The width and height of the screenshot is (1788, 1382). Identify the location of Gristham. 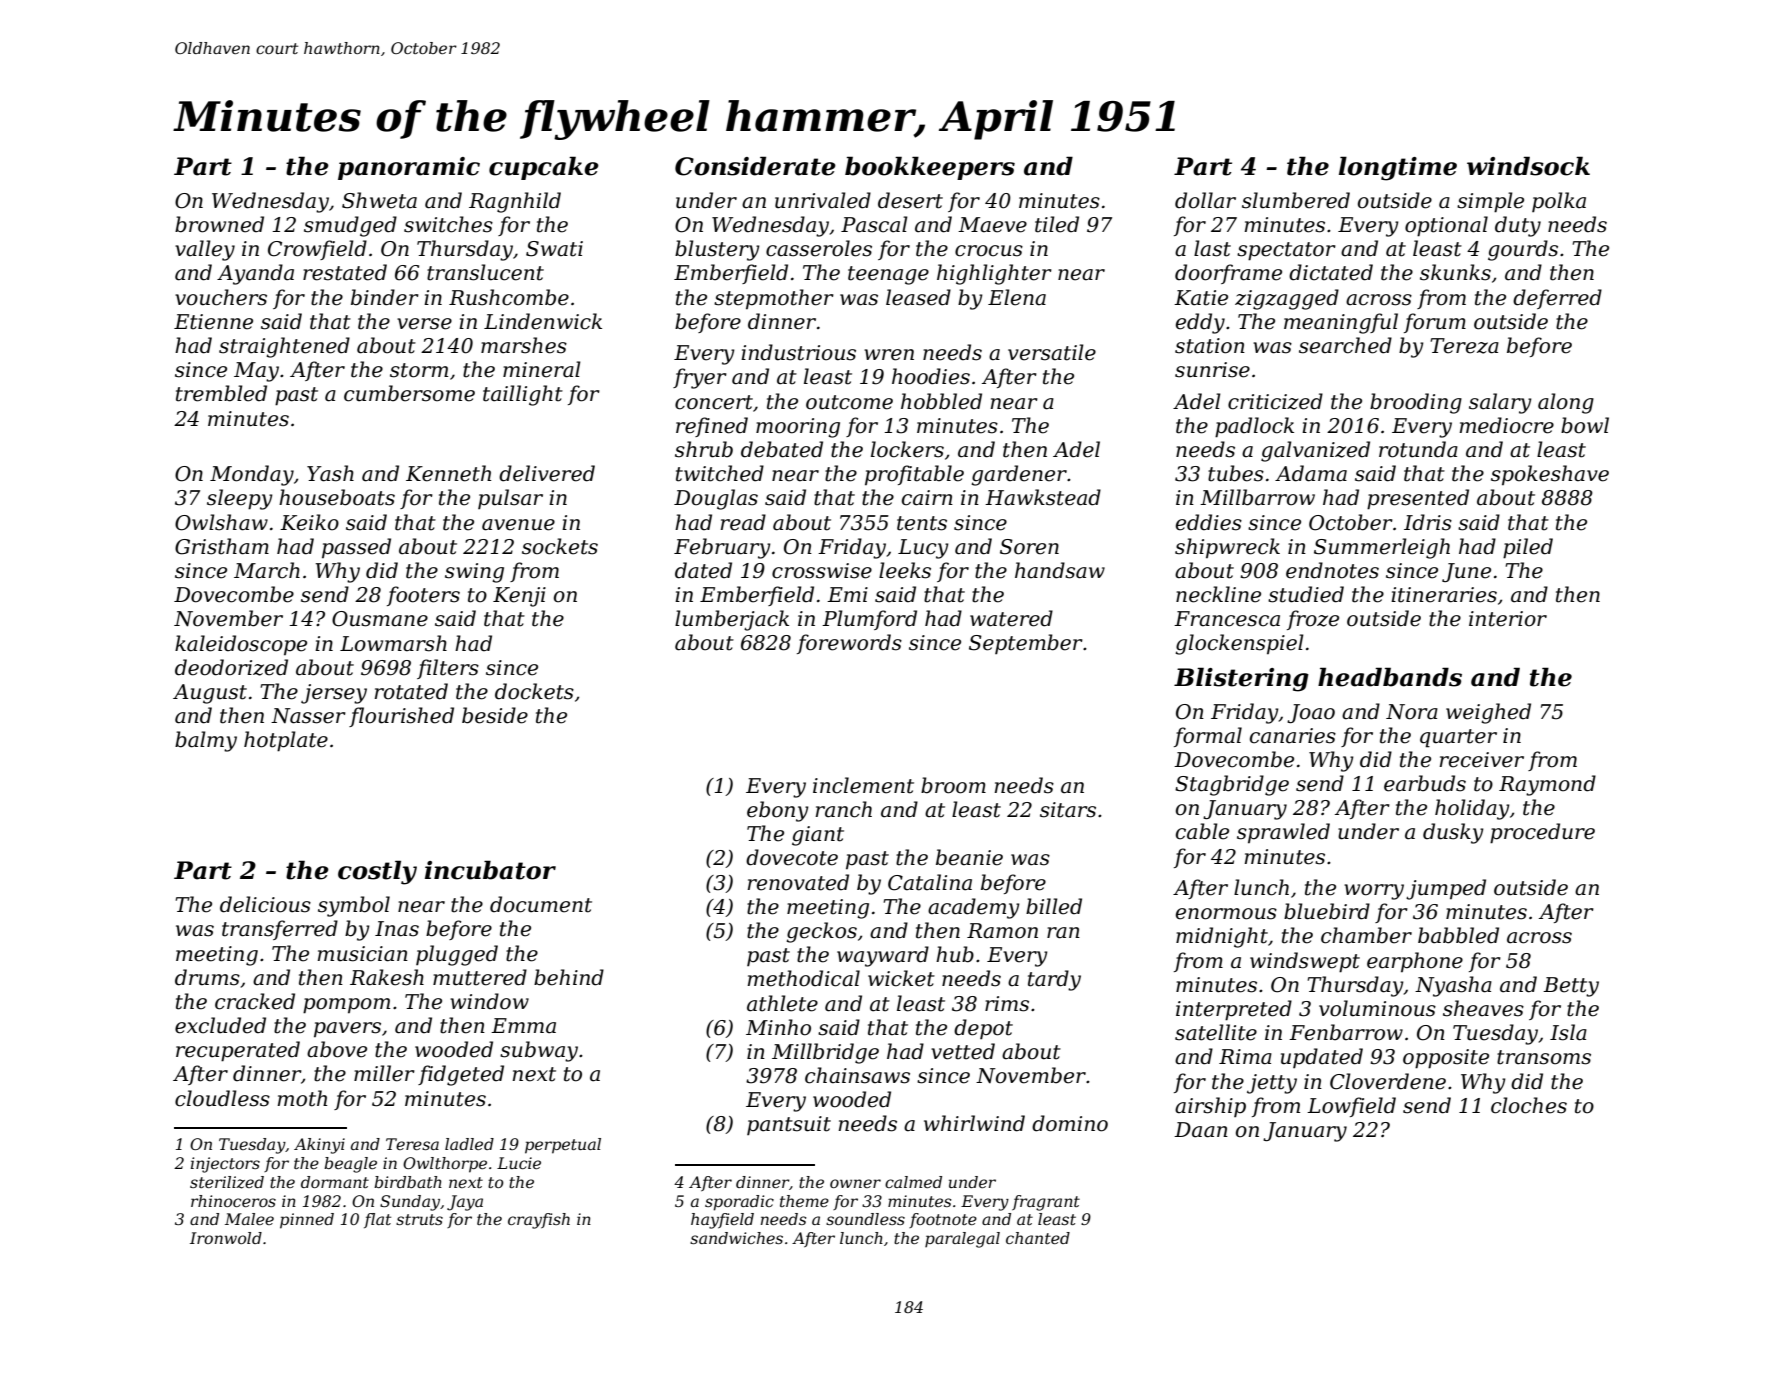
(222, 546).
